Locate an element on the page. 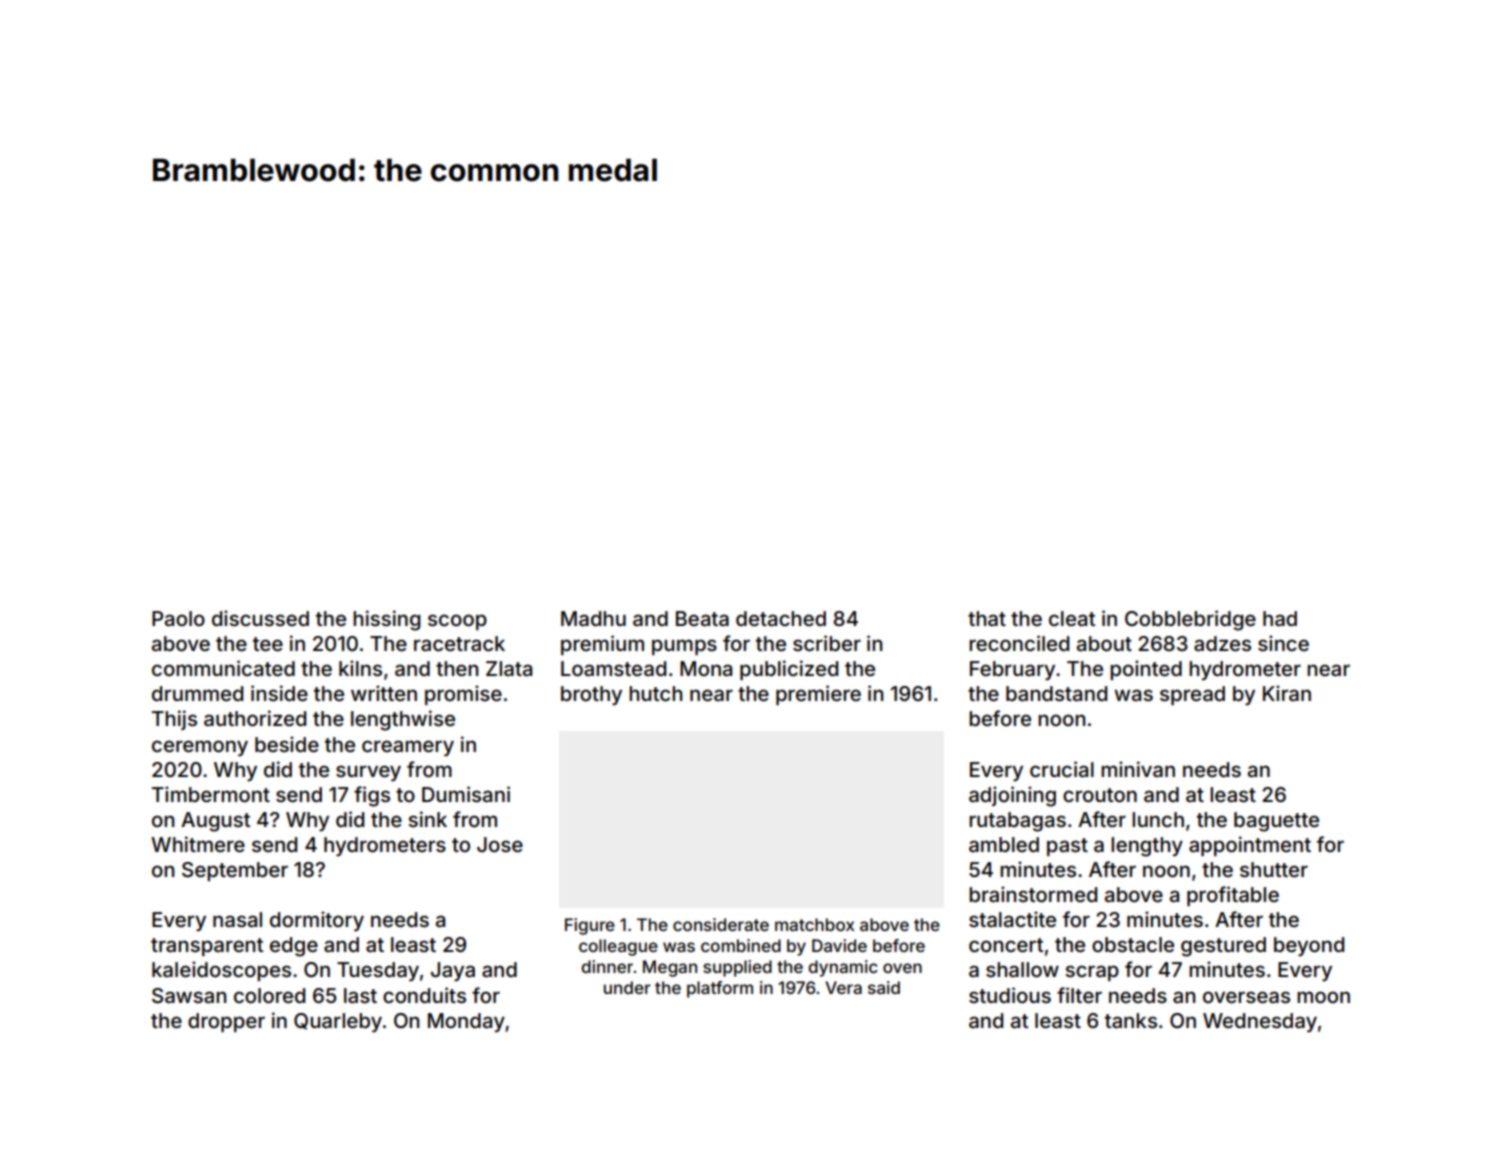 The height and width of the image is (1162, 1504). considerate is located at coordinates (721, 924).
